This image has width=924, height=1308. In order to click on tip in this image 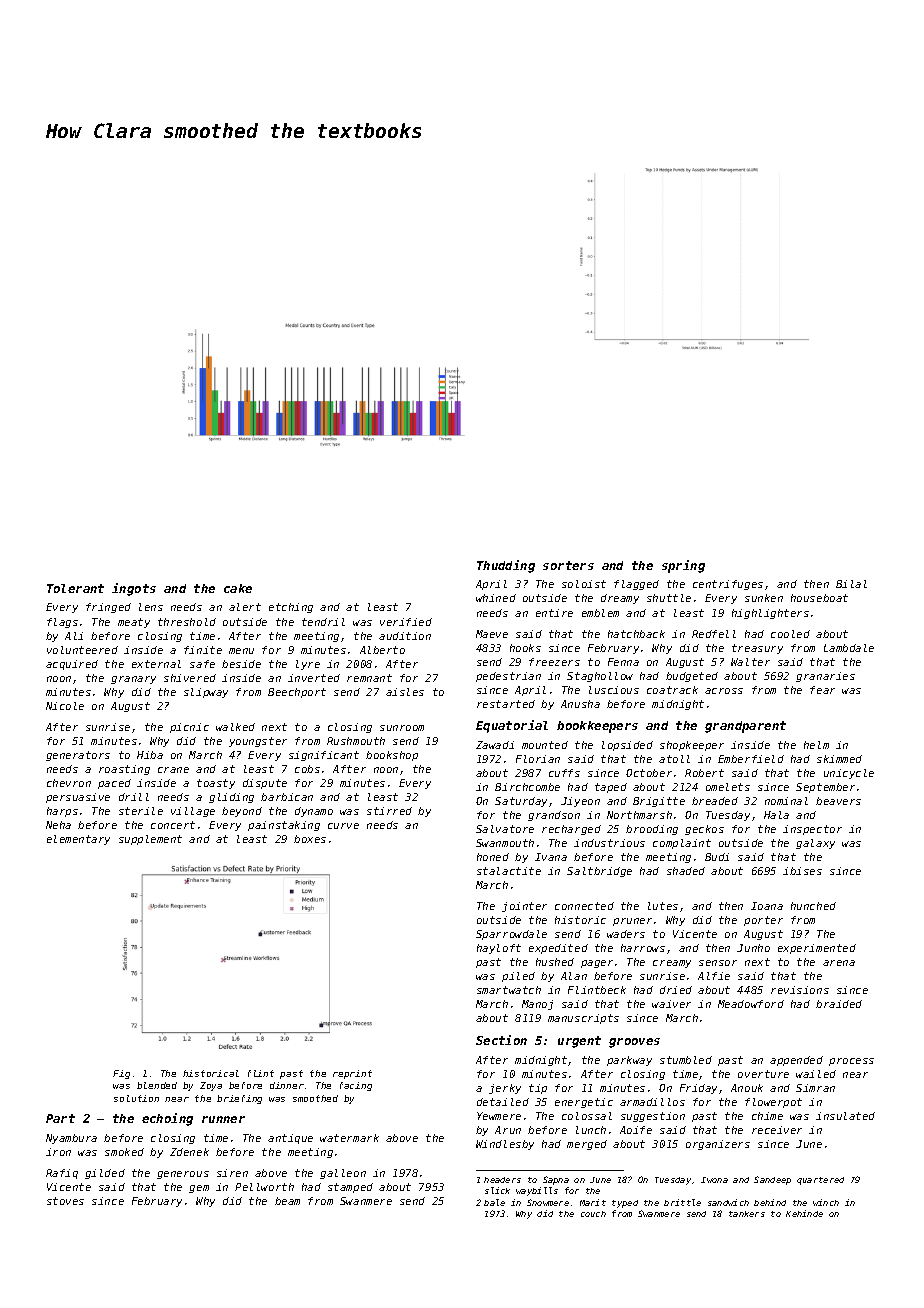, I will do `click(538, 1089)`.
